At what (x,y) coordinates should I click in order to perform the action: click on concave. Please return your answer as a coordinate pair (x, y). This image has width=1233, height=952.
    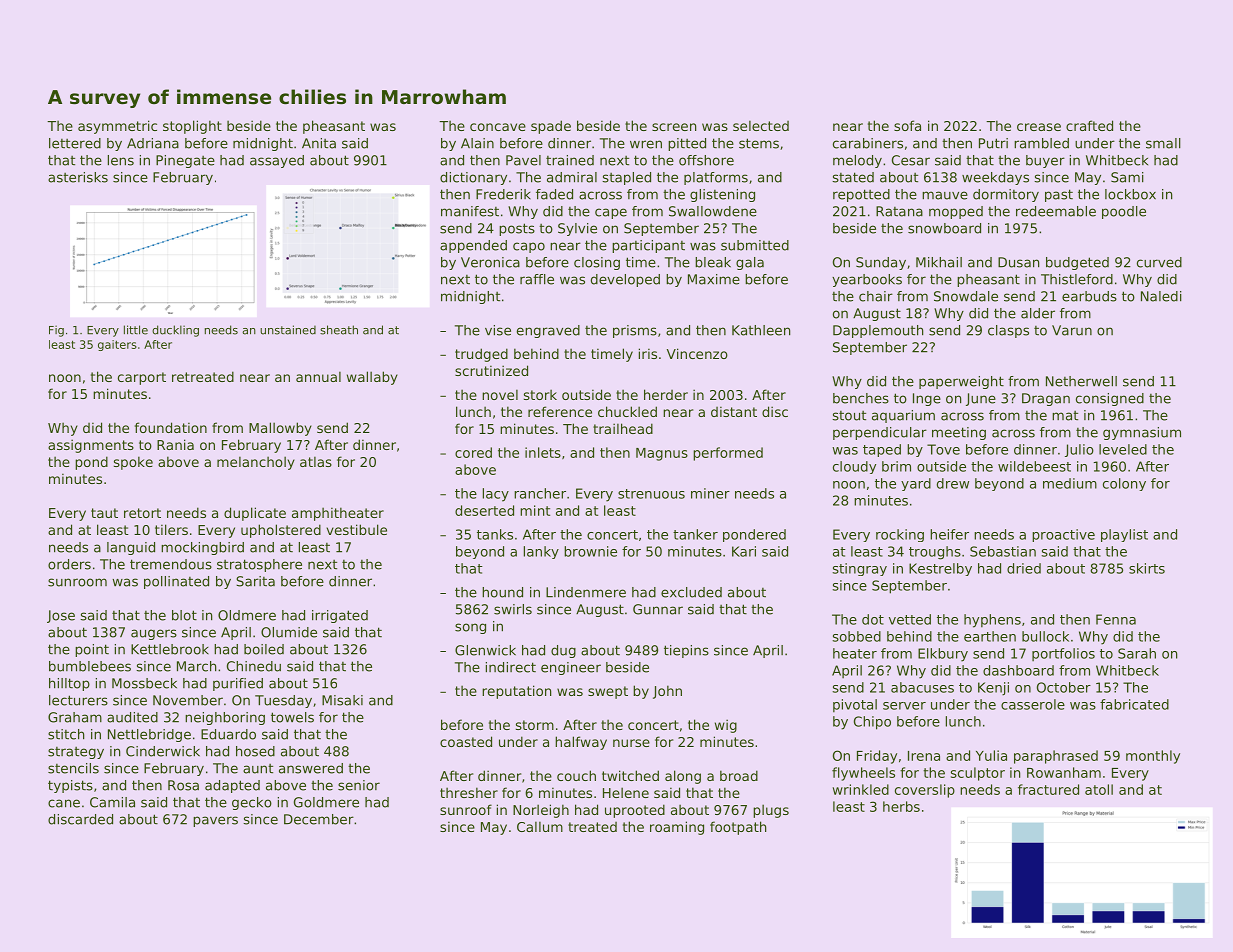
    Looking at the image, I should click on (498, 127).
